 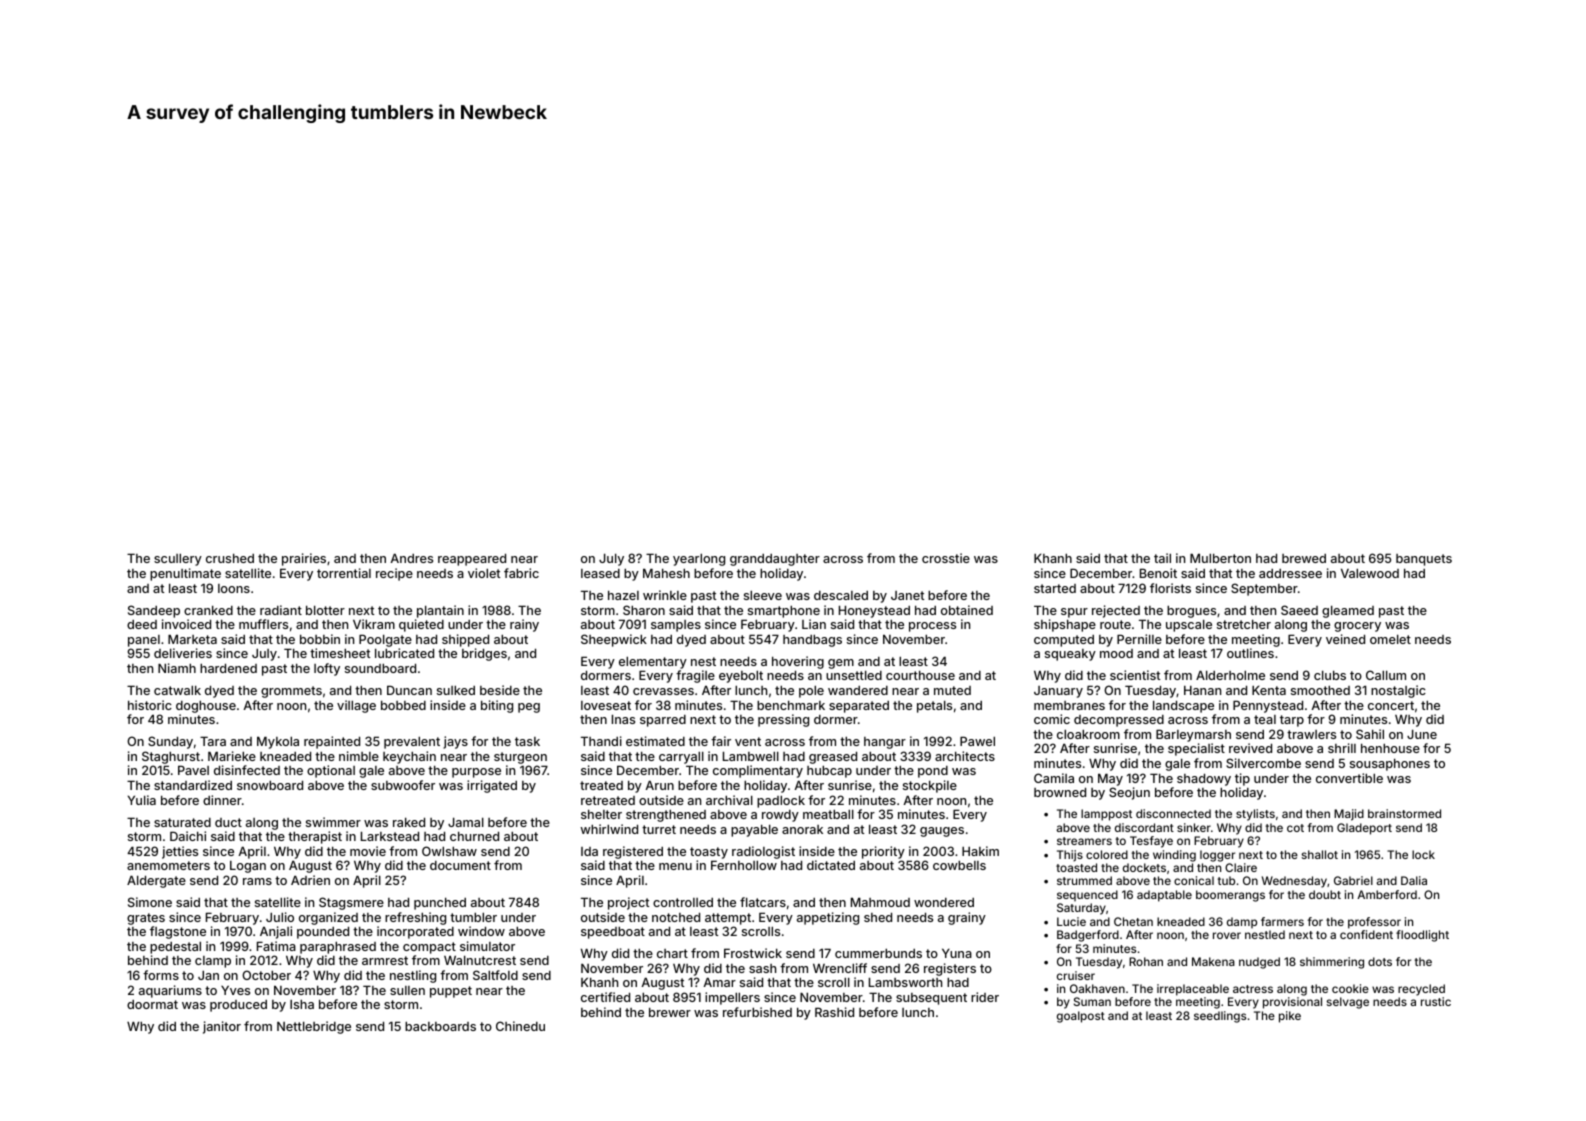 I want to click on trawlers, so click(x=1311, y=734).
